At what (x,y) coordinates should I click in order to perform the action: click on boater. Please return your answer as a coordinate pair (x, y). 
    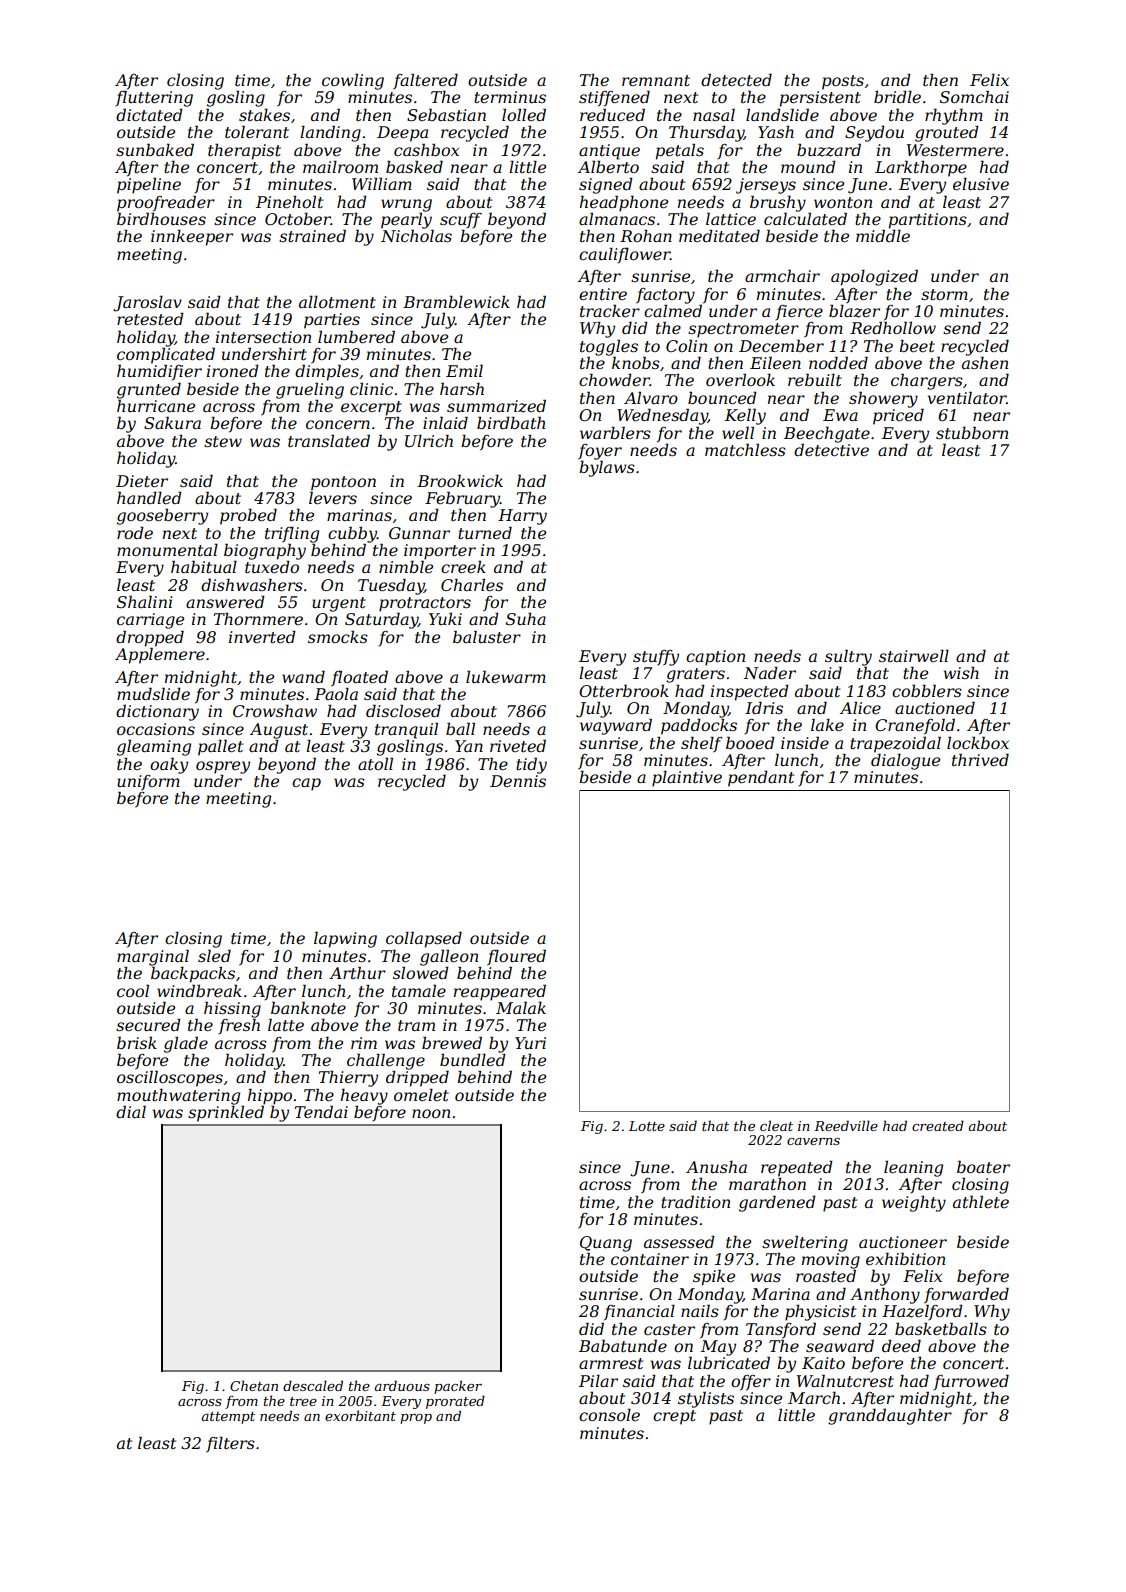
    Looking at the image, I should click on (983, 1166).
